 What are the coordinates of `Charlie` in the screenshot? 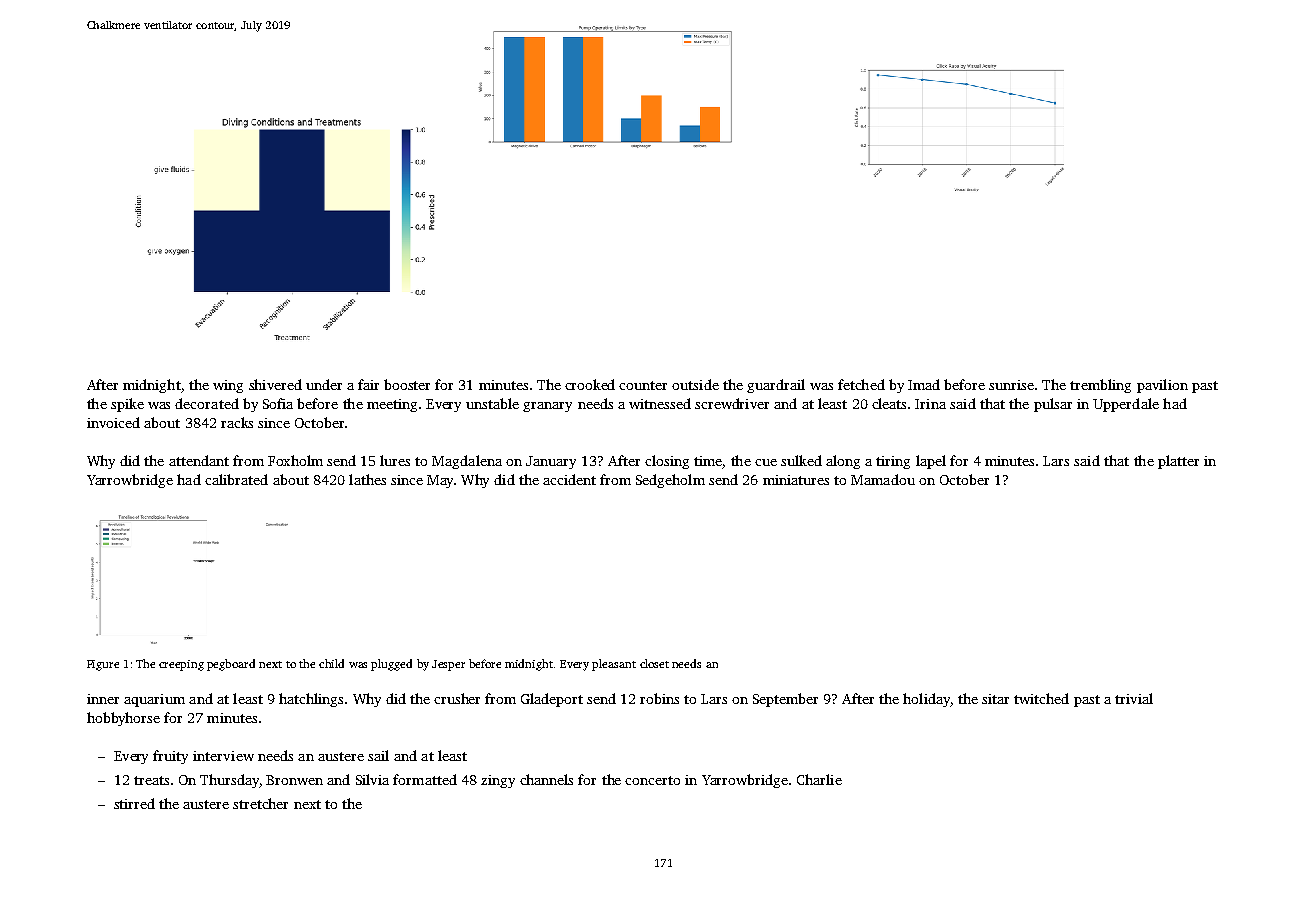 It's located at (819, 779).
